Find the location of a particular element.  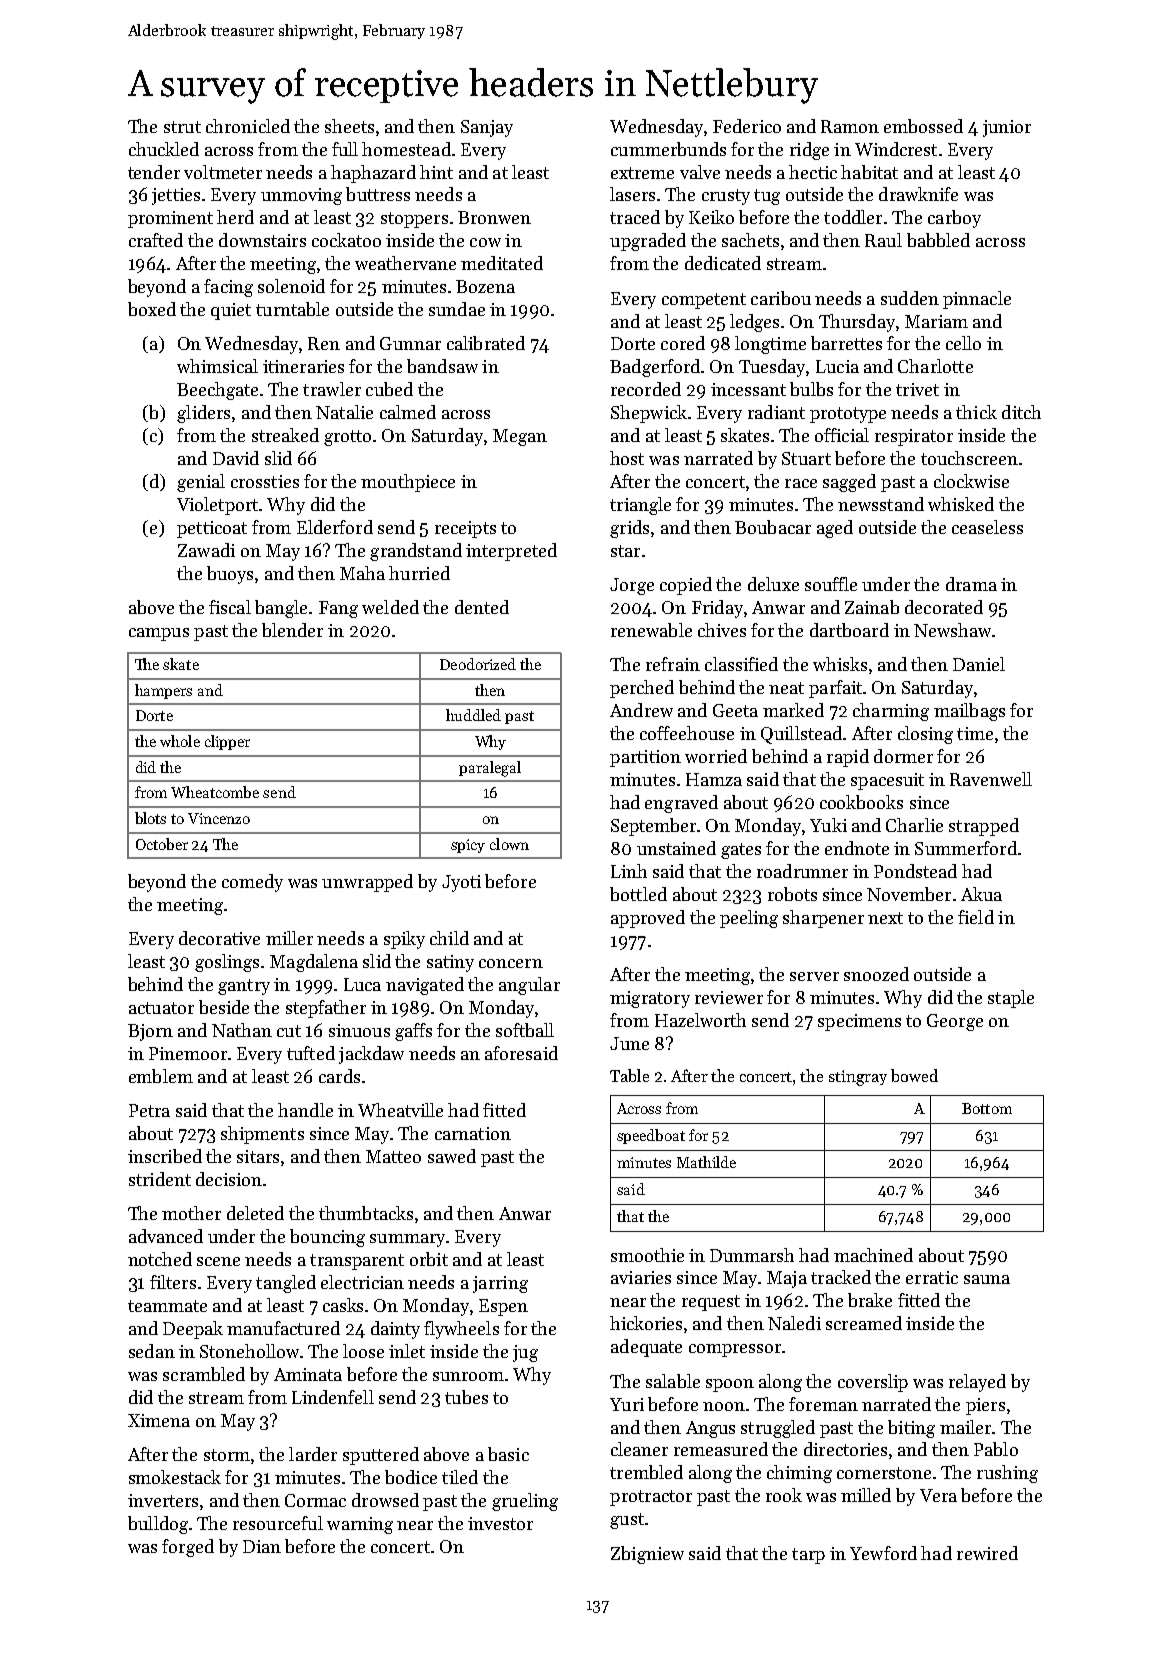

Petra is located at coordinates (149, 1110).
